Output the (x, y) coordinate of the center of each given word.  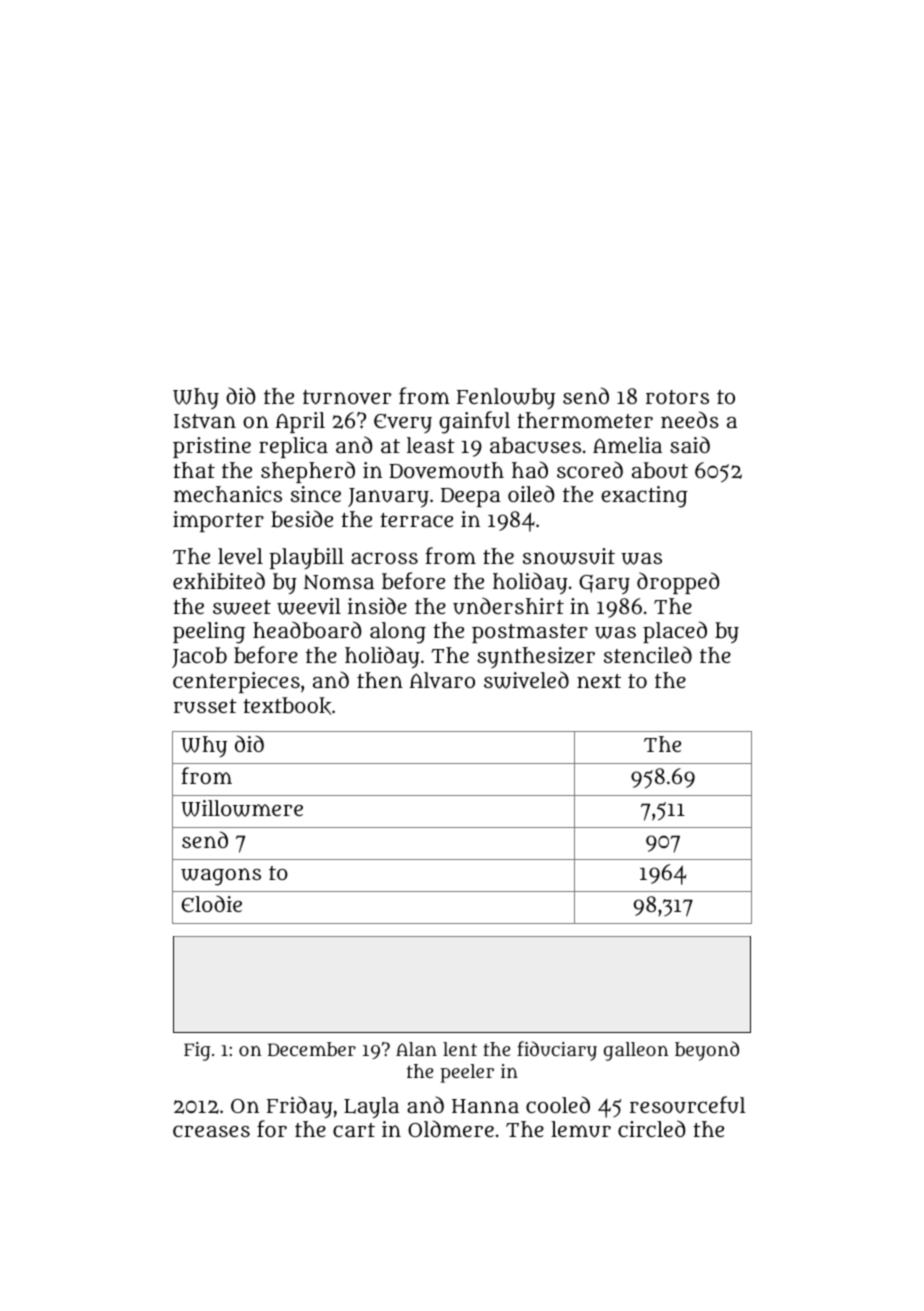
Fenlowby (506, 398)
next (599, 681)
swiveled (526, 680)
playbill (306, 558)
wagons (221, 877)
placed (675, 632)
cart (354, 1130)
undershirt (508, 605)
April (300, 422)
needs (690, 419)
